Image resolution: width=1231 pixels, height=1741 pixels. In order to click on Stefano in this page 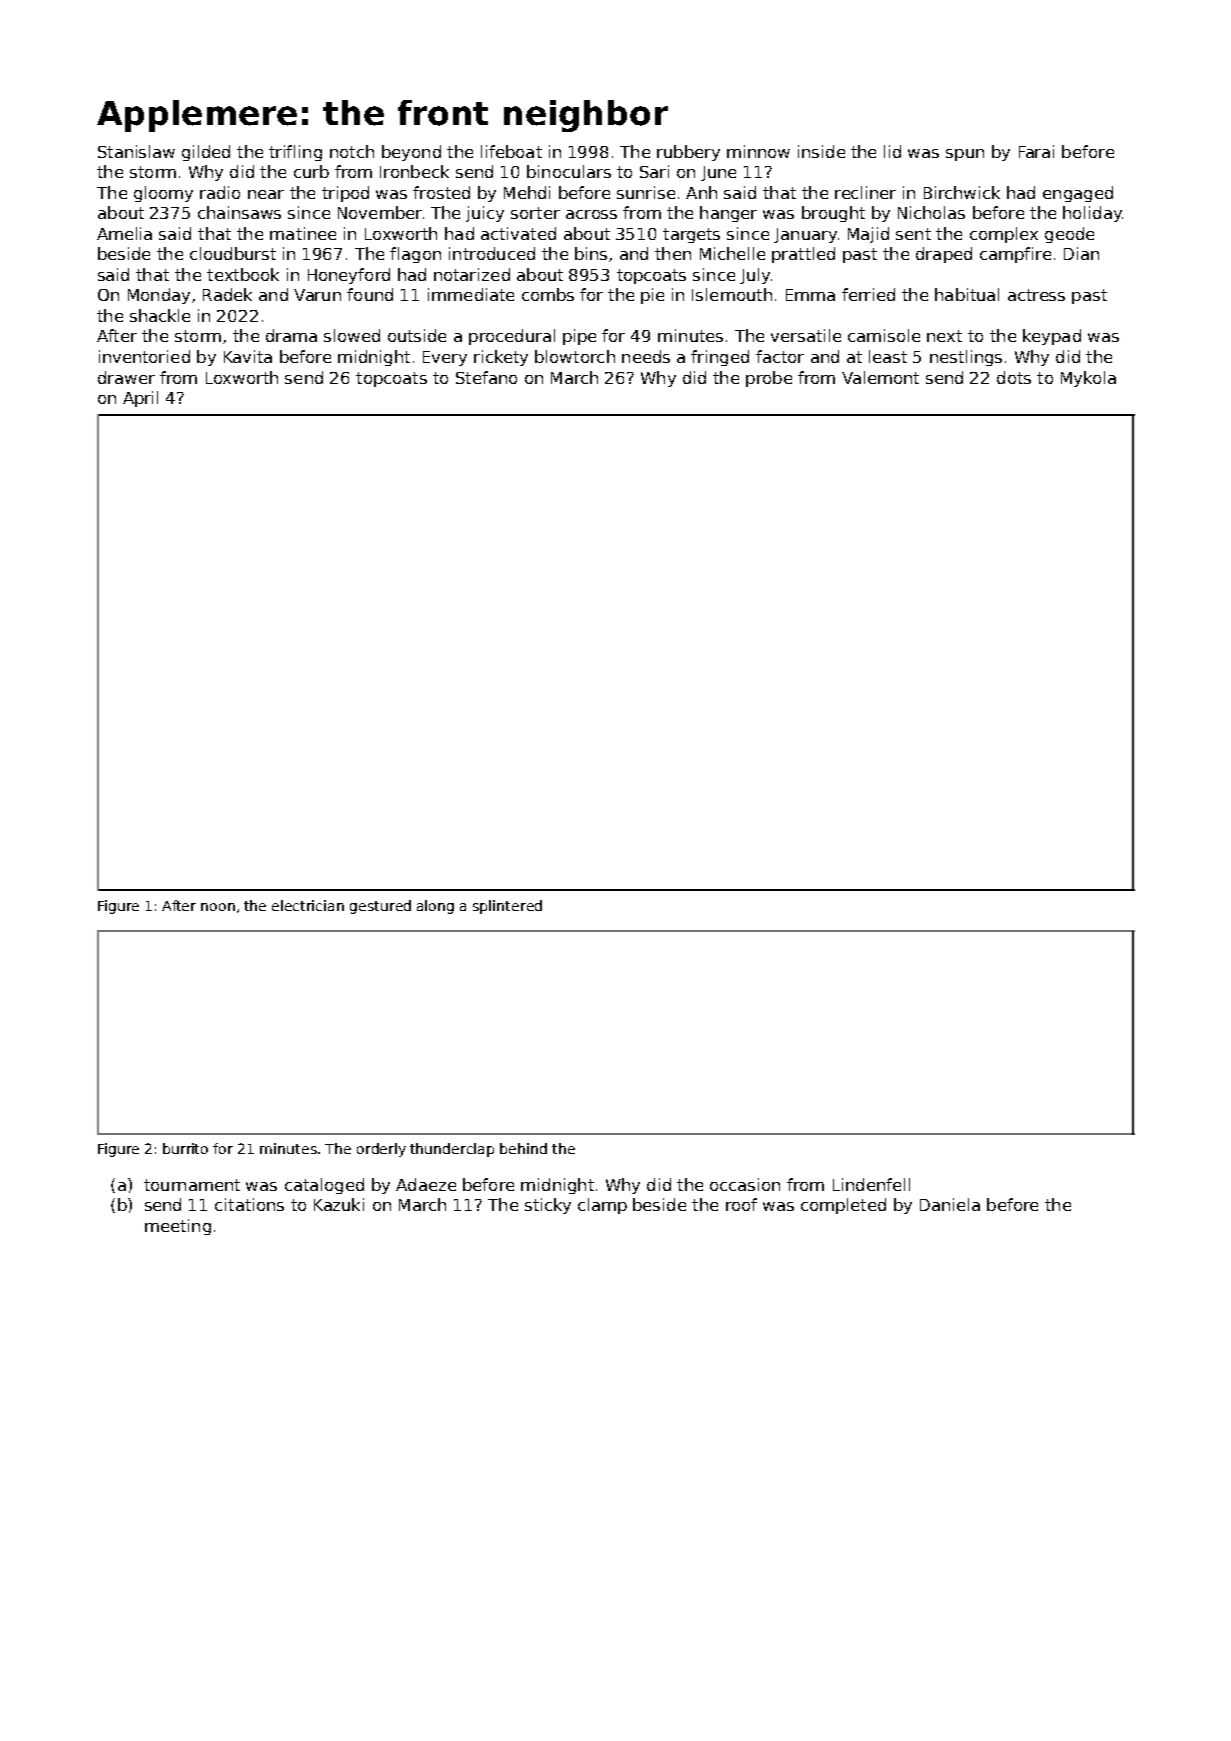, I will do `click(486, 377)`.
